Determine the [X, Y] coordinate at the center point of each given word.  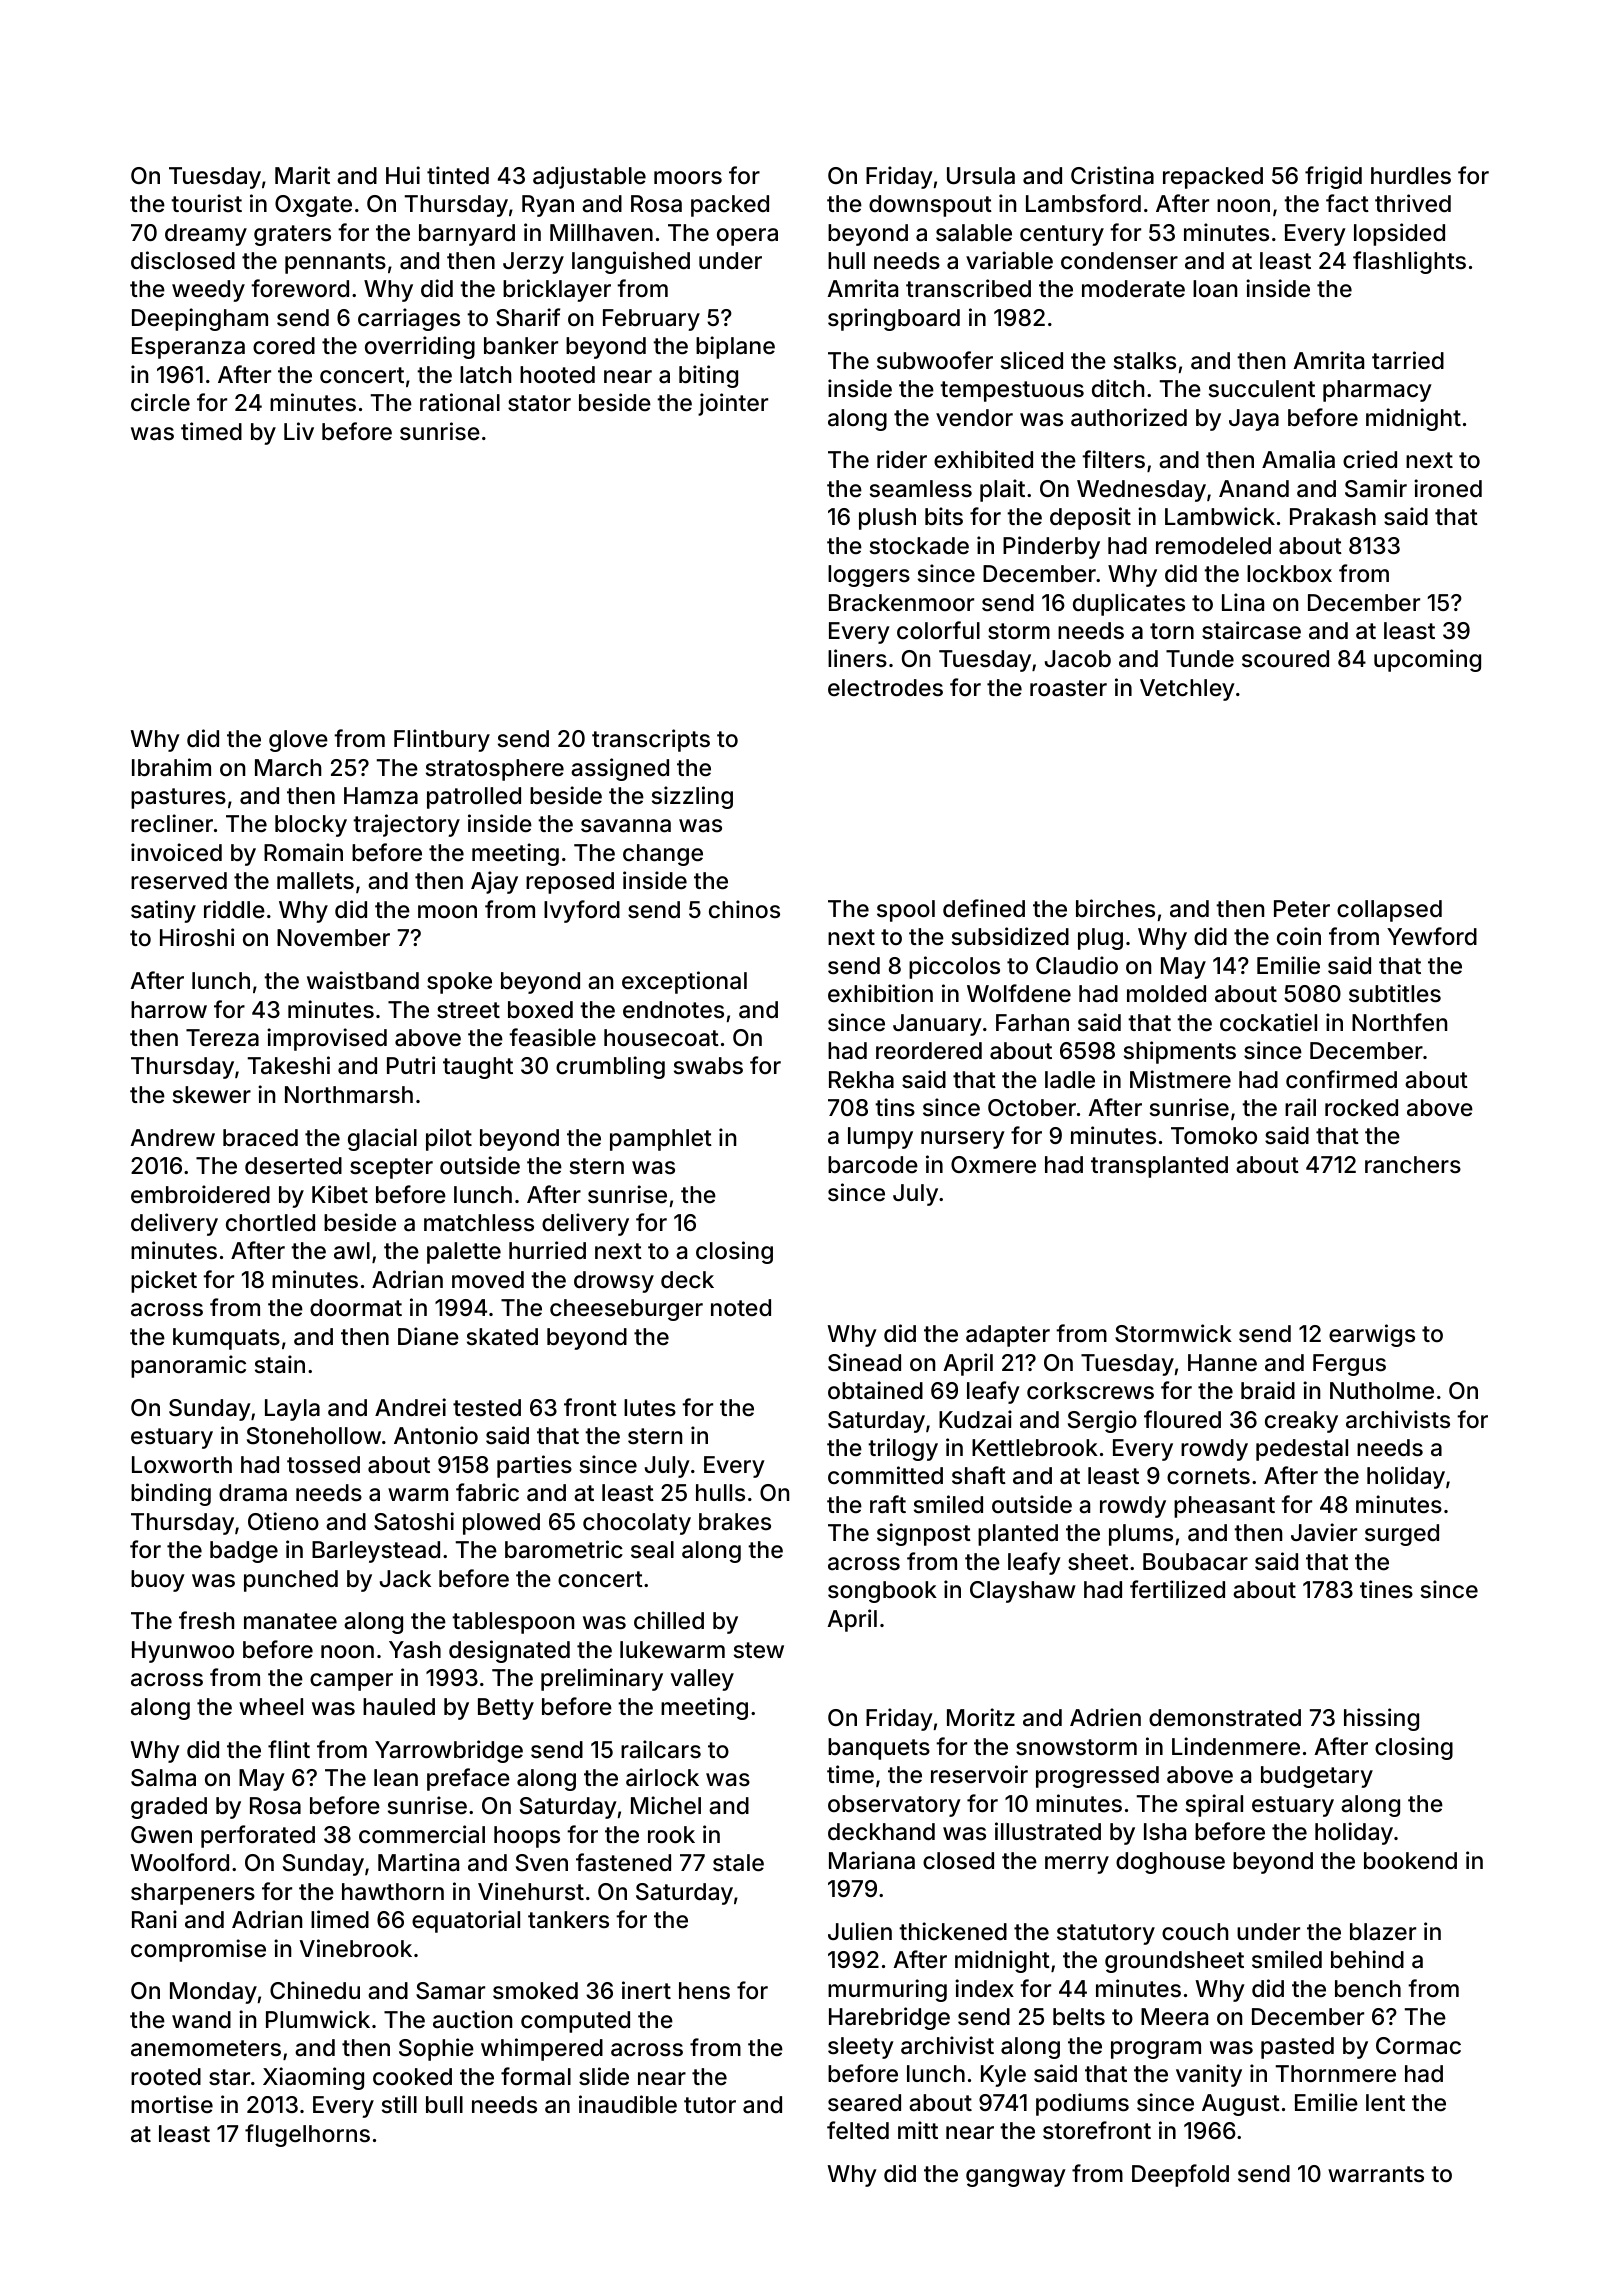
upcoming [1427, 660]
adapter [1008, 1336]
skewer [212, 1095]
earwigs [1372, 1335]
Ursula [981, 176]
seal [652, 1550]
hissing [1381, 1719]
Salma [163, 1778]
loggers [869, 576]
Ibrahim [171, 767]
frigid [1333, 177]
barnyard [467, 235]
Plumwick [318, 2019]
